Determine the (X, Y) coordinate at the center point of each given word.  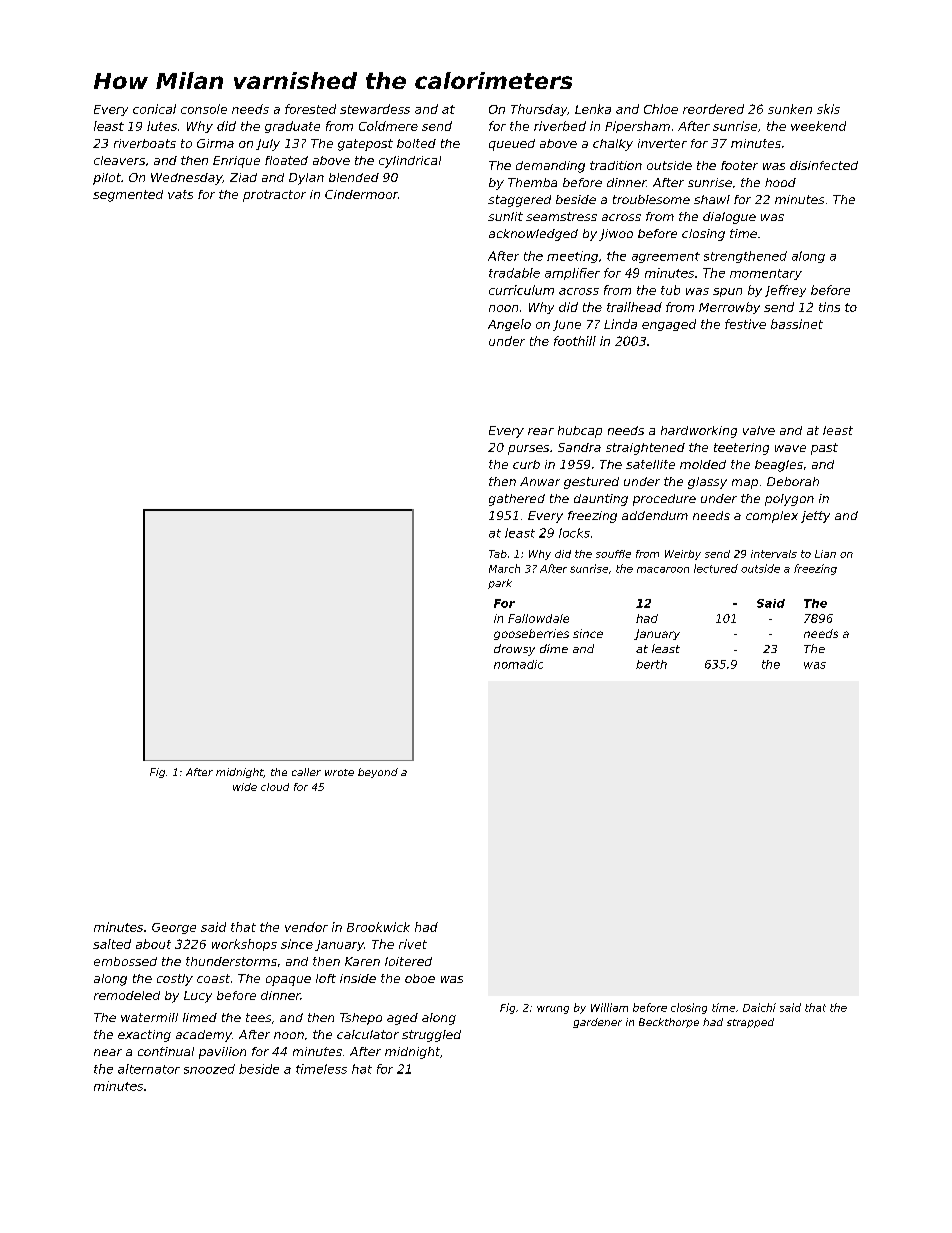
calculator (368, 1034)
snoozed (209, 1069)
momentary (766, 274)
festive (745, 324)
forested (310, 109)
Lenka (593, 109)
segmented (128, 196)
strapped (750, 1023)
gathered (517, 500)
